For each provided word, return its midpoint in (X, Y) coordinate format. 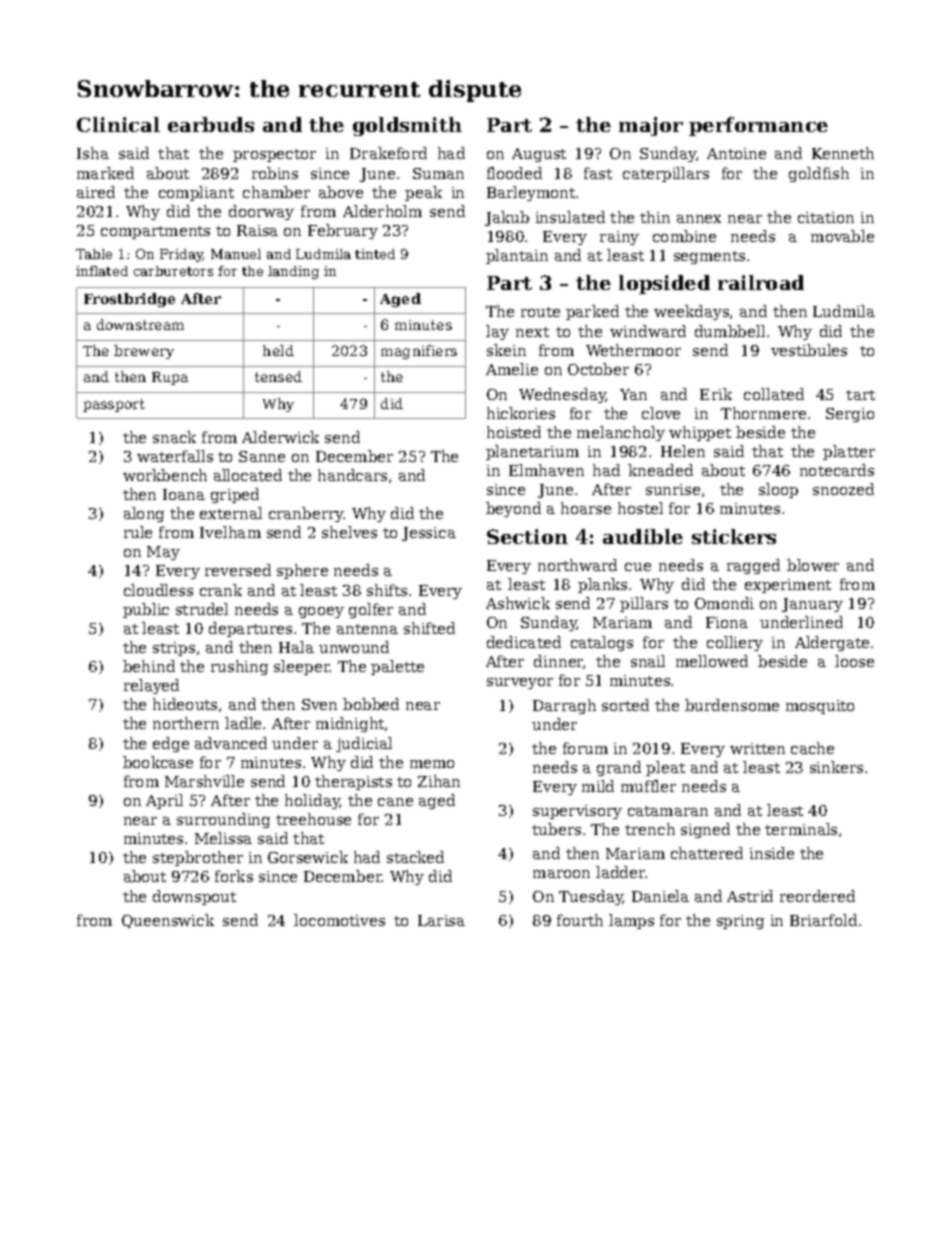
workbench (165, 475)
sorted (625, 705)
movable (842, 236)
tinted (375, 254)
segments (709, 257)
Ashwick (518, 603)
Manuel (236, 254)
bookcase (158, 762)
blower (813, 565)
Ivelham (230, 532)
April (164, 801)
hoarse (586, 508)
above (341, 192)
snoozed (843, 489)
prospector (274, 155)
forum (585, 748)
